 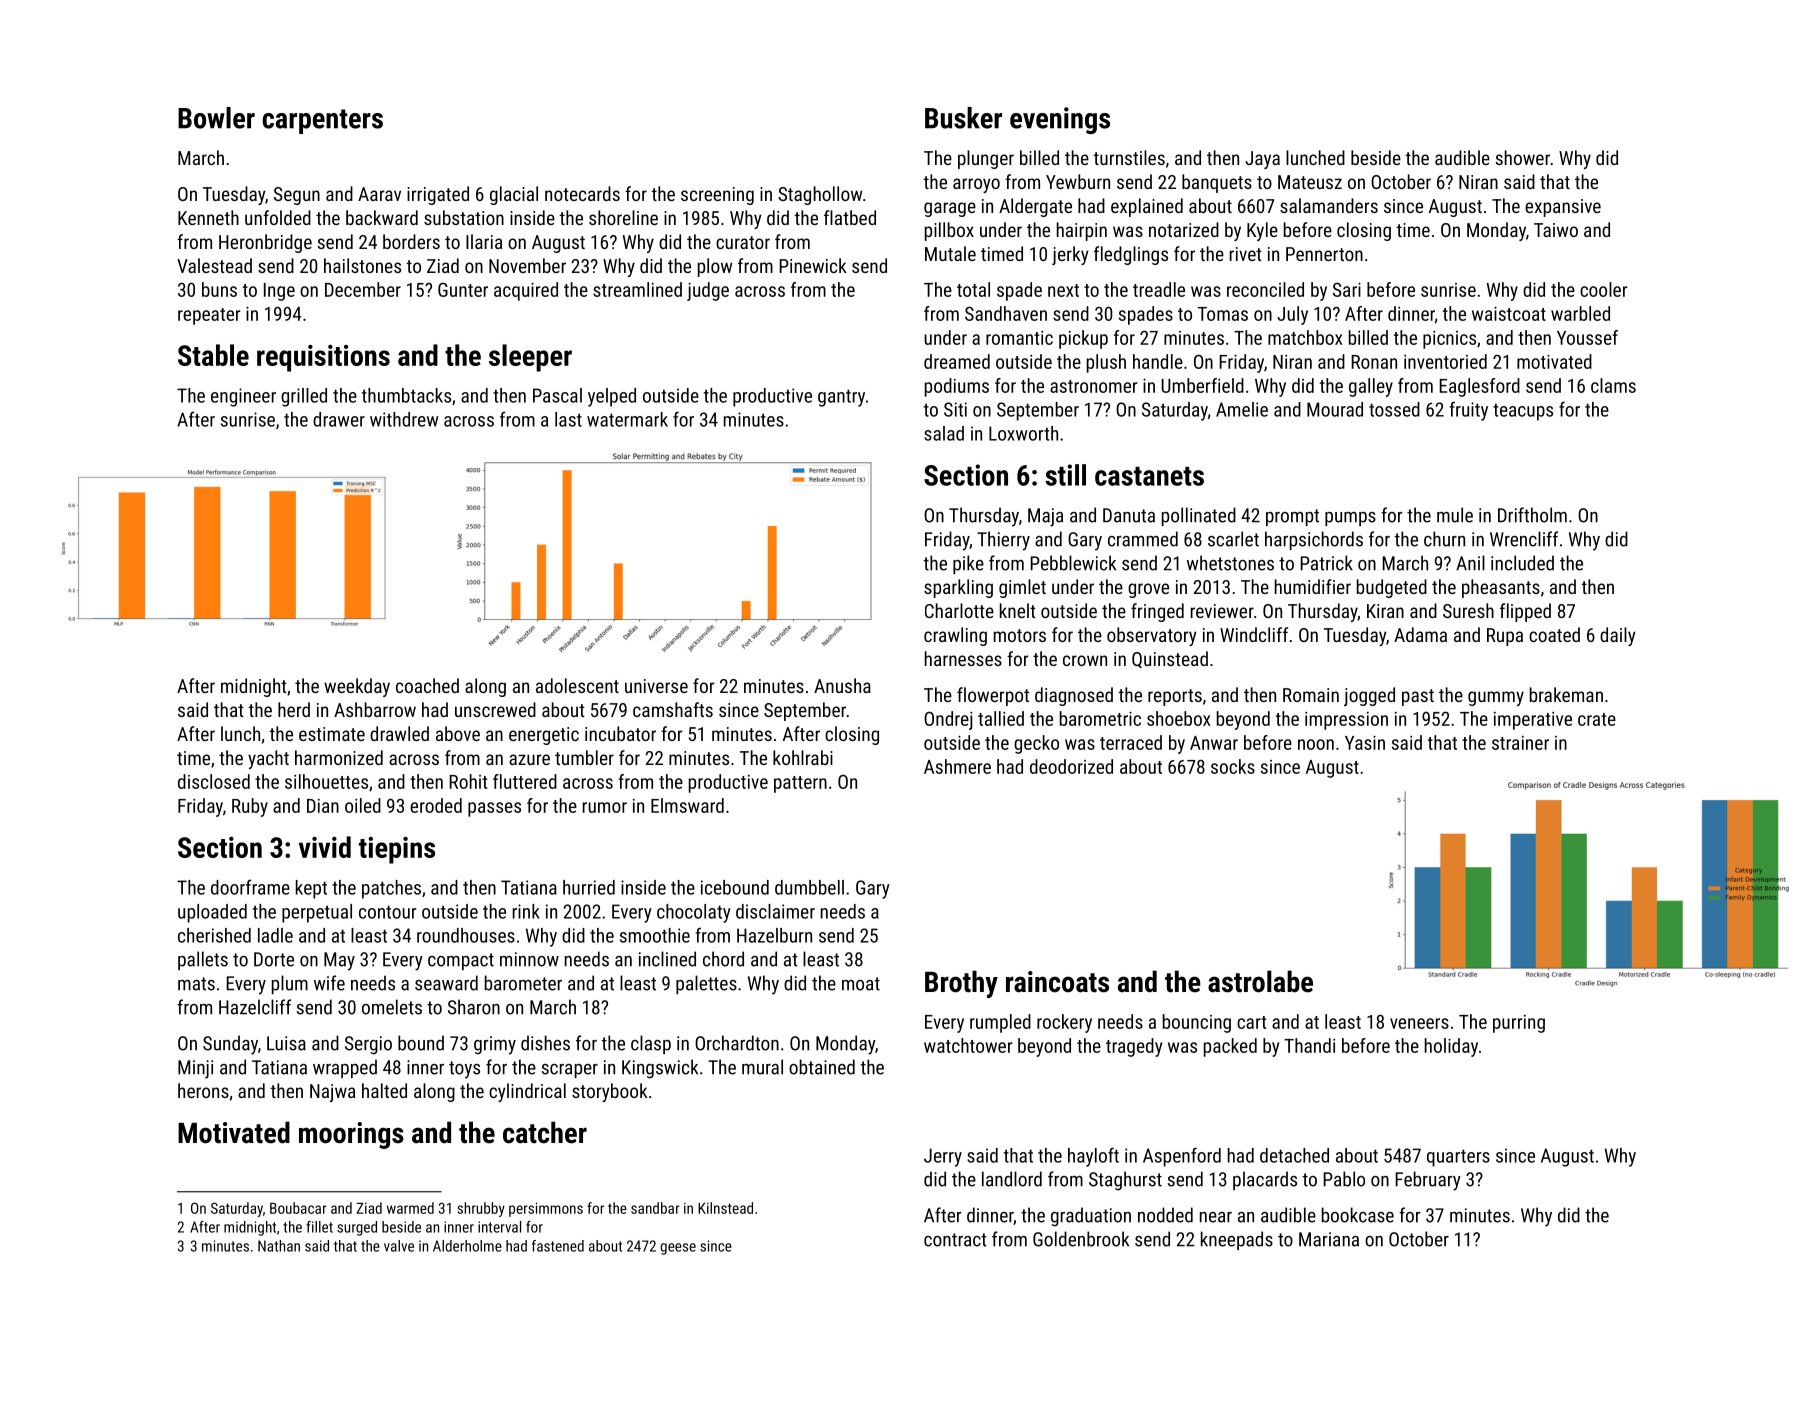 What do you see at coordinates (1449, 340) in the document?
I see `picnics` at bounding box center [1449, 340].
